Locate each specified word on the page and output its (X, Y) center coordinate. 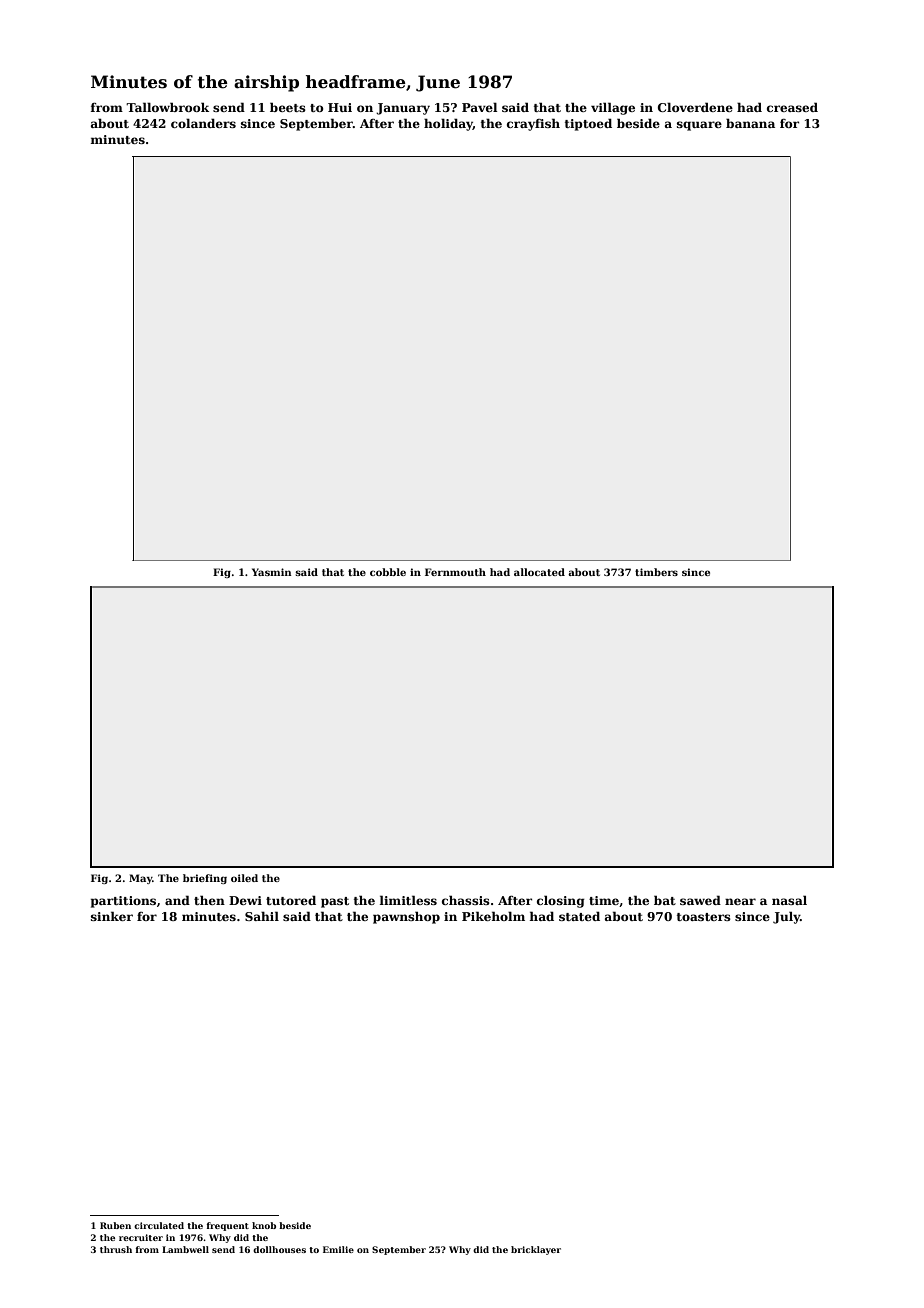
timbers (656, 572)
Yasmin (272, 572)
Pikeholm (493, 916)
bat (665, 900)
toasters (704, 917)
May (140, 879)
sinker (112, 916)
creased (792, 107)
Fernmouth (455, 572)
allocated (539, 572)
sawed (700, 900)
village (613, 108)
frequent (227, 1226)
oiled (244, 878)
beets (288, 107)
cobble (388, 572)
